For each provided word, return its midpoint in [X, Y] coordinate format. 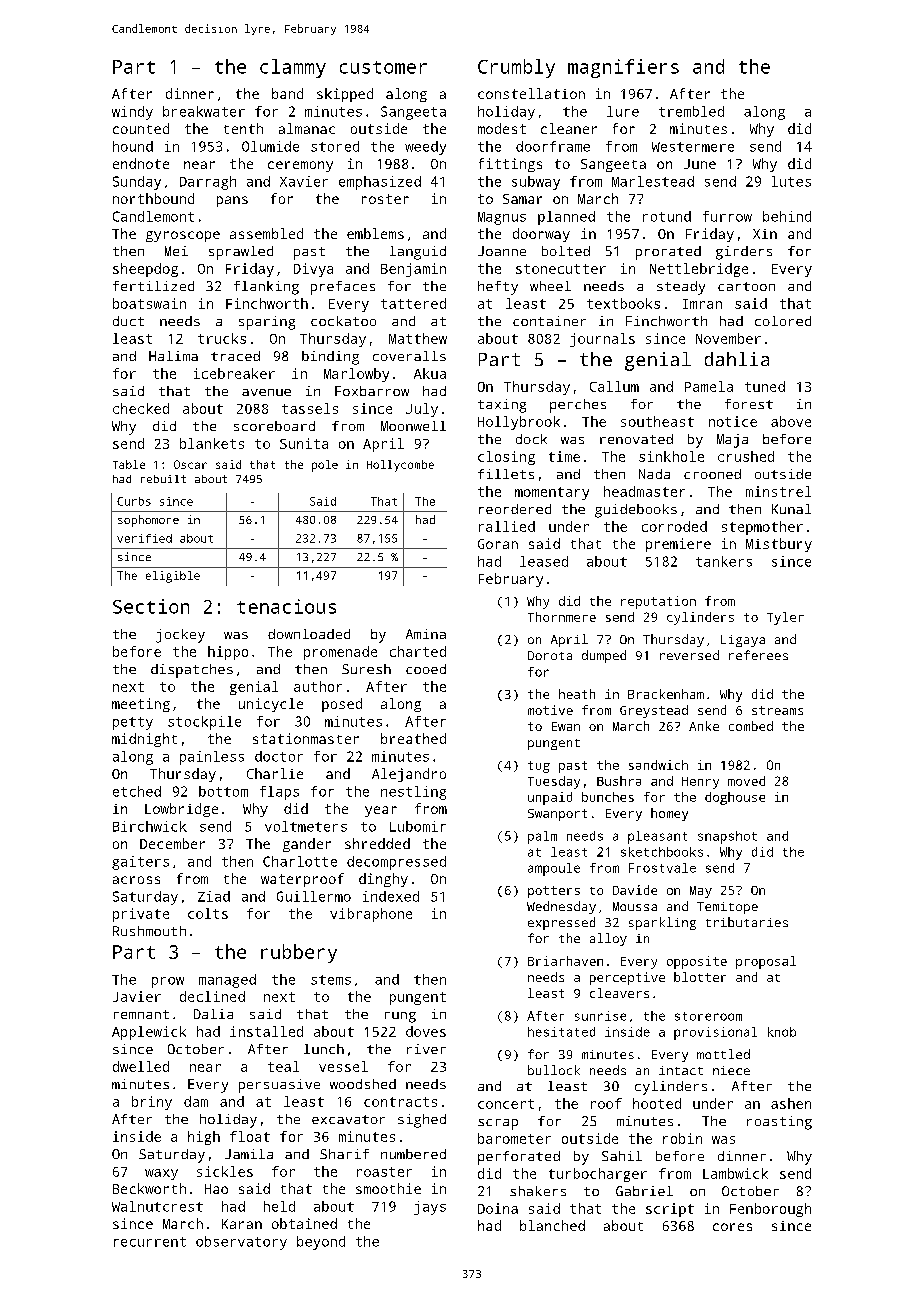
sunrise [600, 1016]
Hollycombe [400, 466]
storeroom [708, 1016]
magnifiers [623, 68]
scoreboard [274, 426]
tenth [243, 128]
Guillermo [314, 896]
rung [400, 1017]
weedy [425, 148]
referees [758, 655]
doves [426, 1031]
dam [196, 1101]
